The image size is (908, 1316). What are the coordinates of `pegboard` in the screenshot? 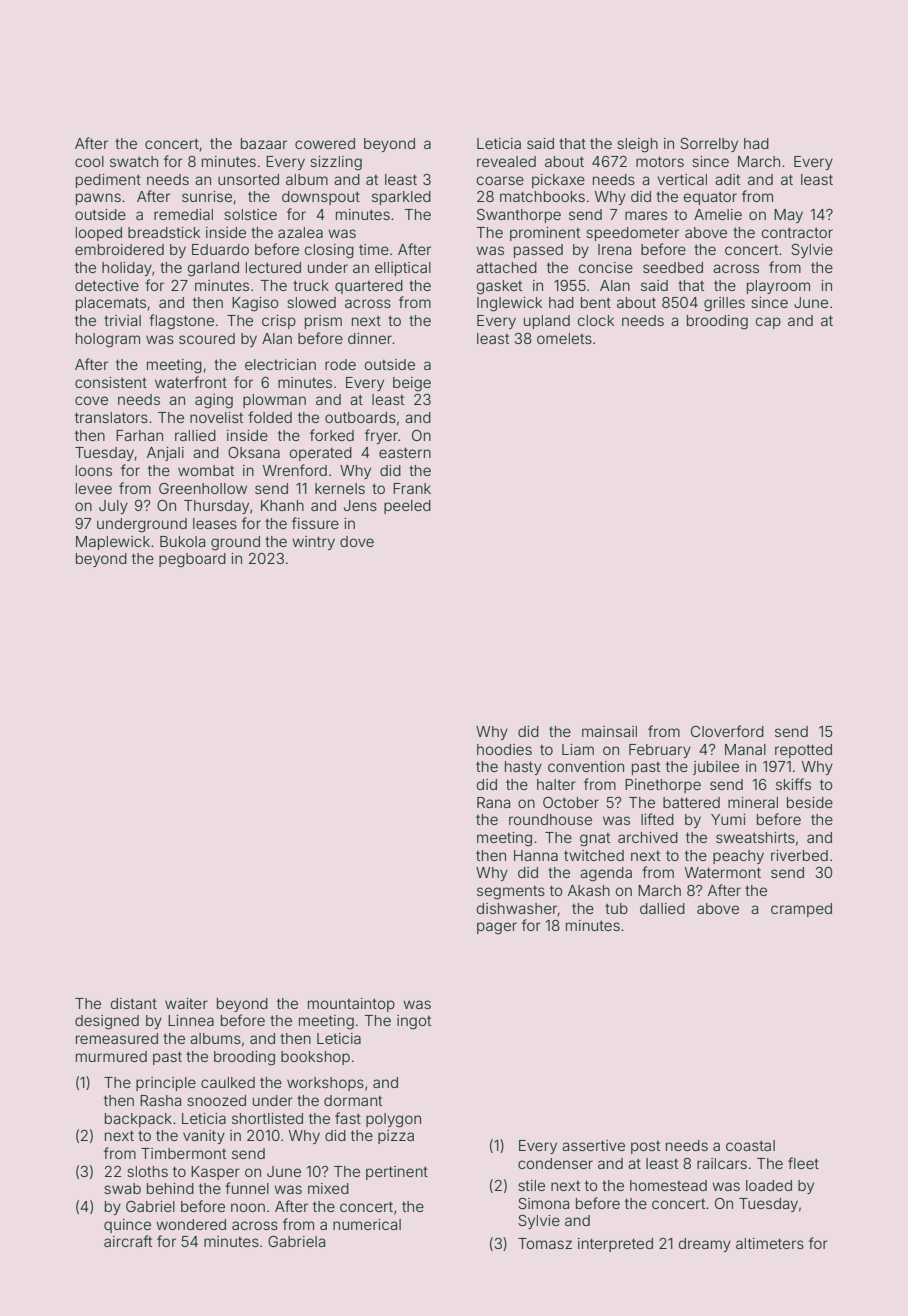 It's located at (192, 560).
